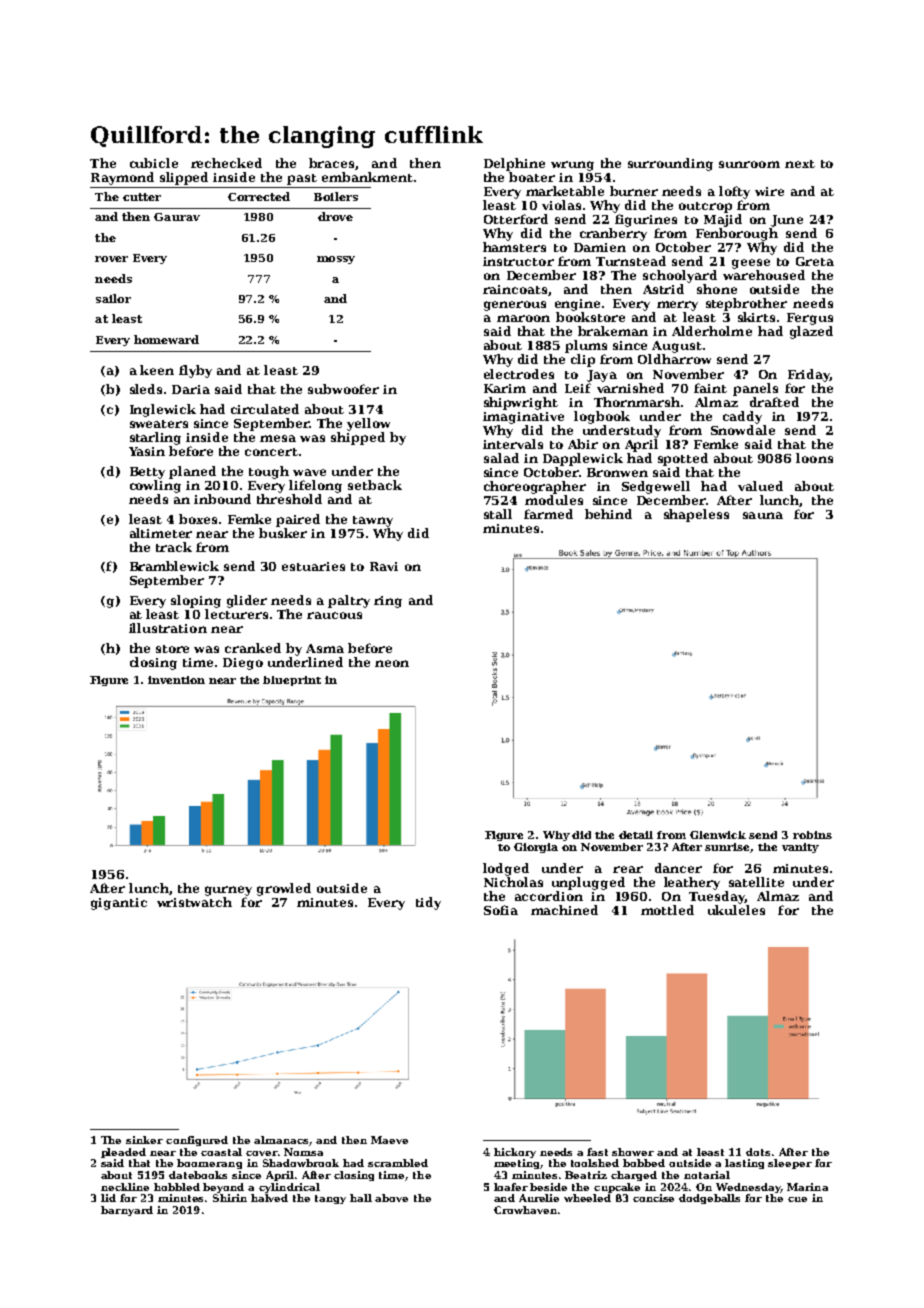 This page has width=924, height=1308. What do you see at coordinates (247, 601) in the page?
I see `glider` at bounding box center [247, 601].
